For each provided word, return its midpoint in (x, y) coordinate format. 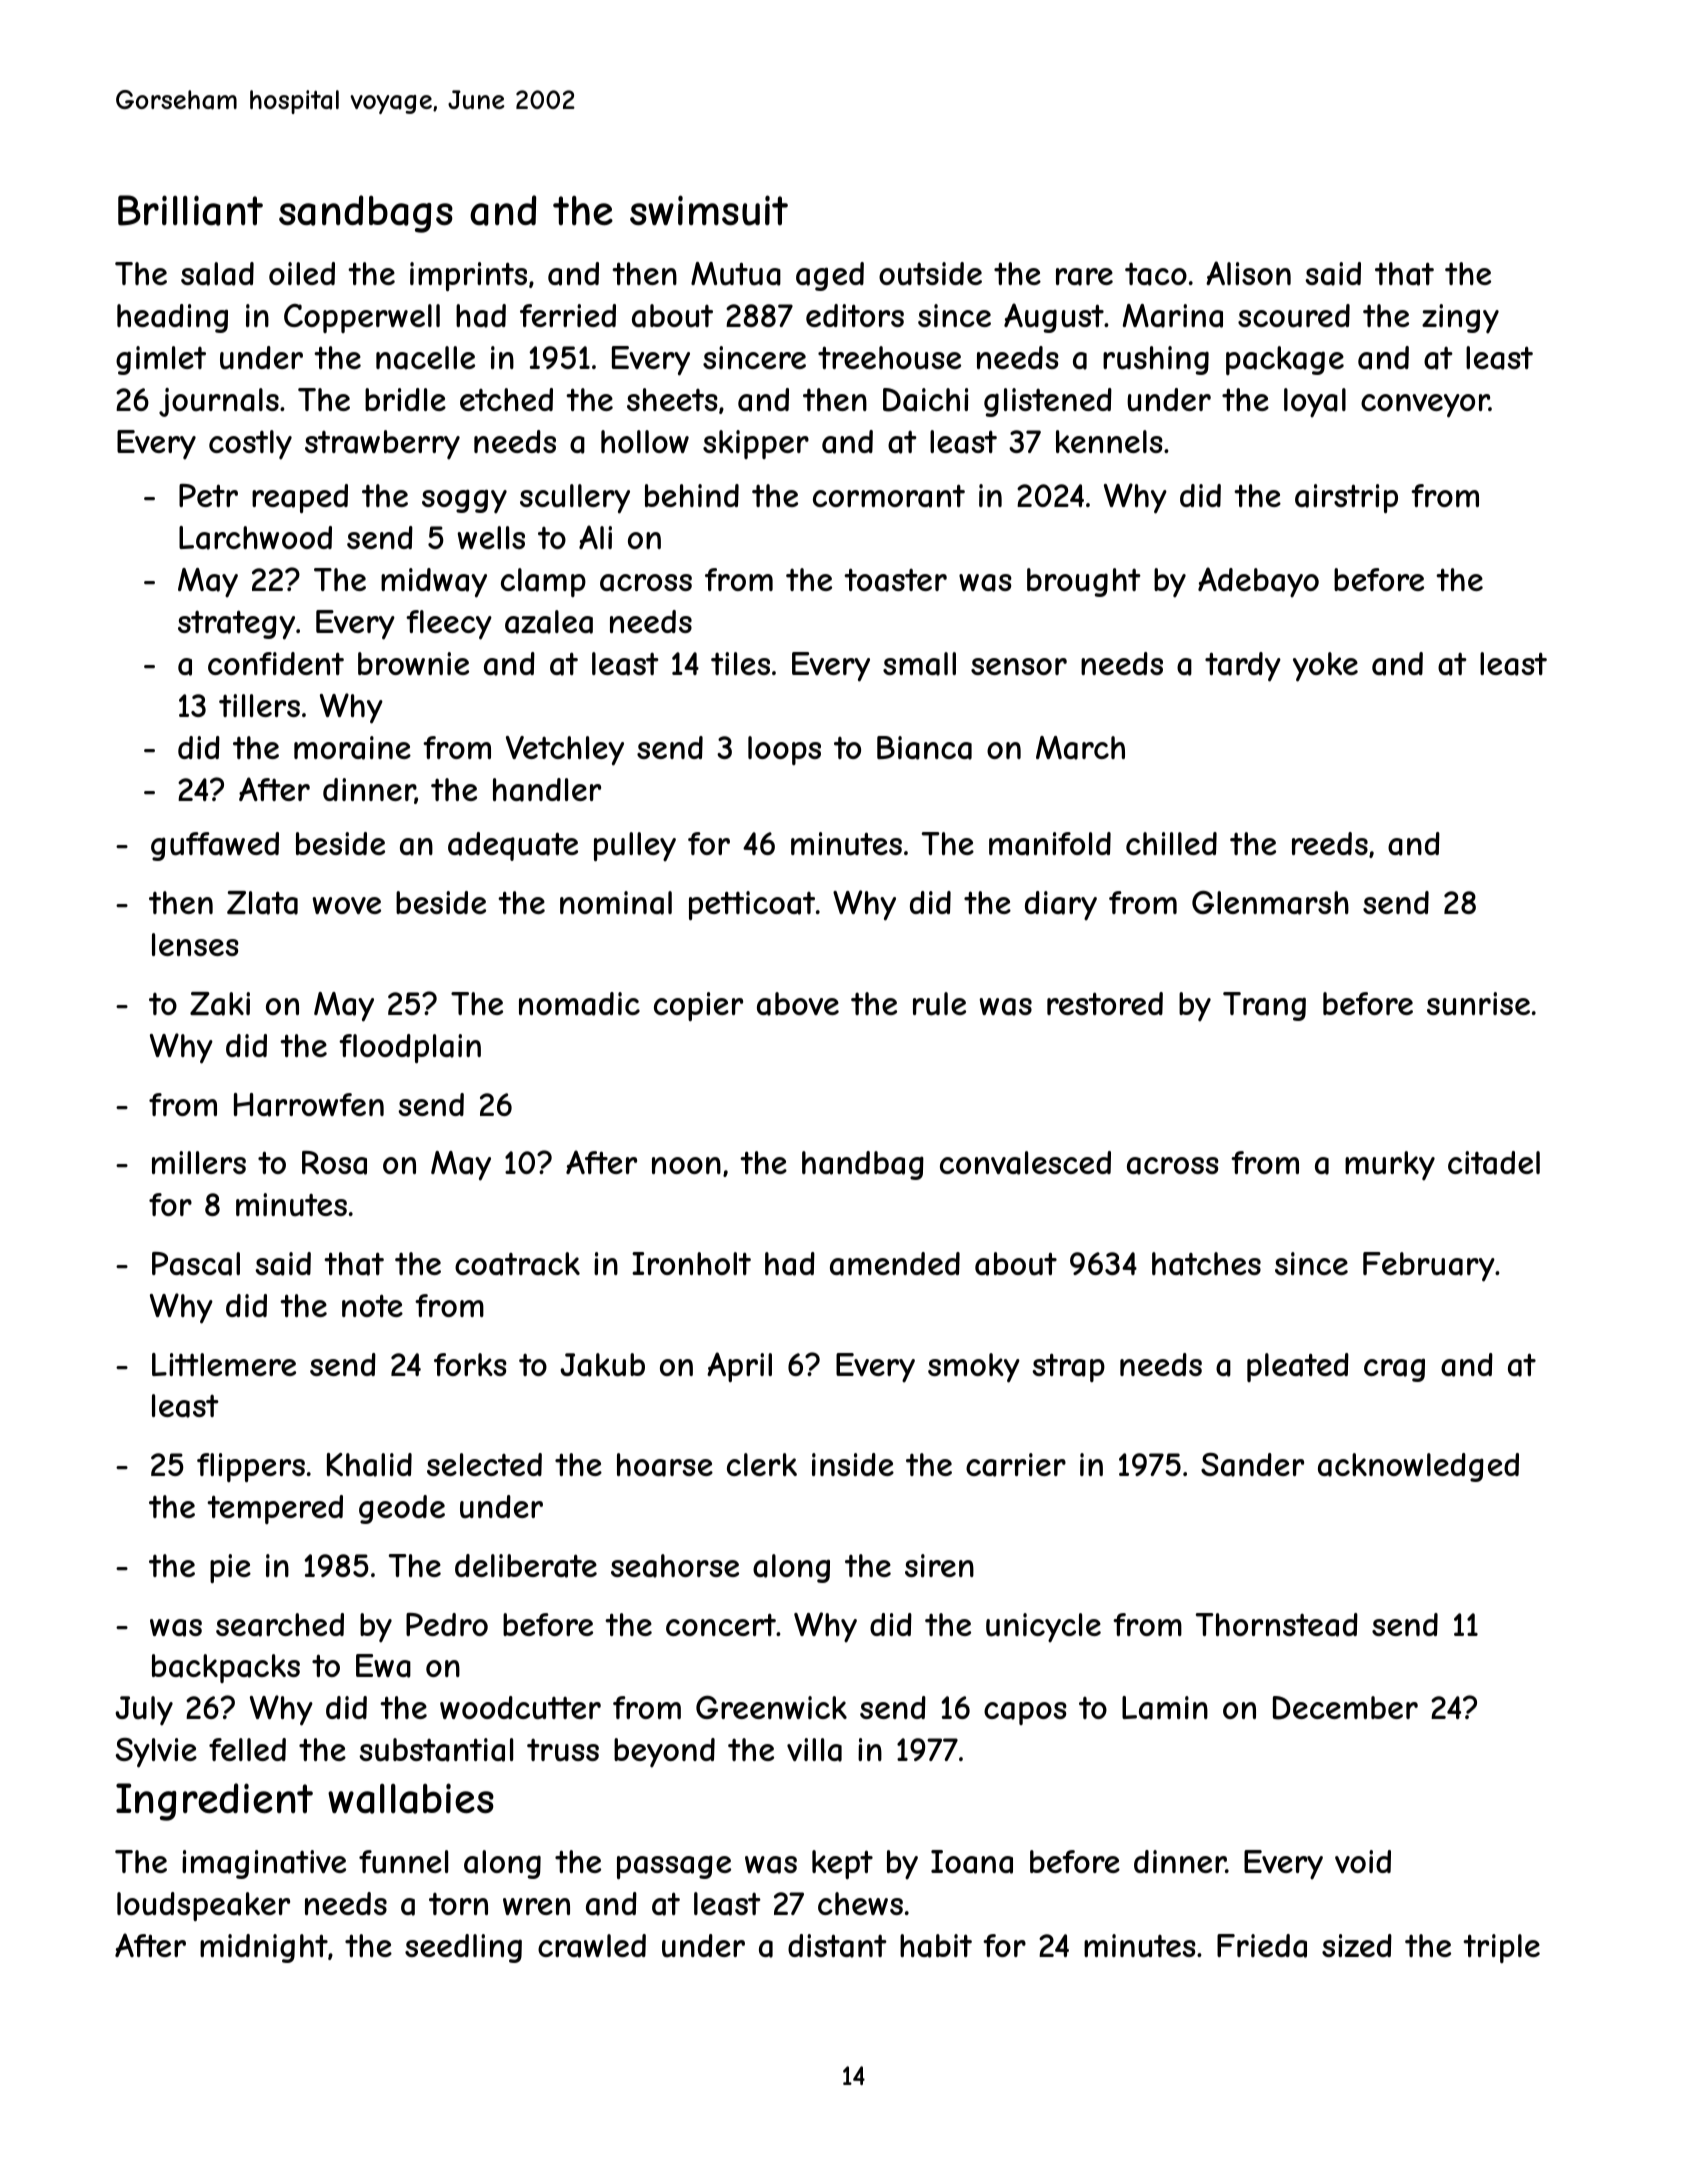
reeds (1330, 843)
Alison (1248, 273)
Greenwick (771, 1707)
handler (547, 790)
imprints (468, 276)
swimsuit (709, 210)
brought (1084, 582)
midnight (264, 1948)
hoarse (665, 1465)
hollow (645, 441)
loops (784, 750)
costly (250, 445)
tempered (275, 1509)
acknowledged (1418, 1467)
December (1345, 1708)
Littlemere (224, 1364)
